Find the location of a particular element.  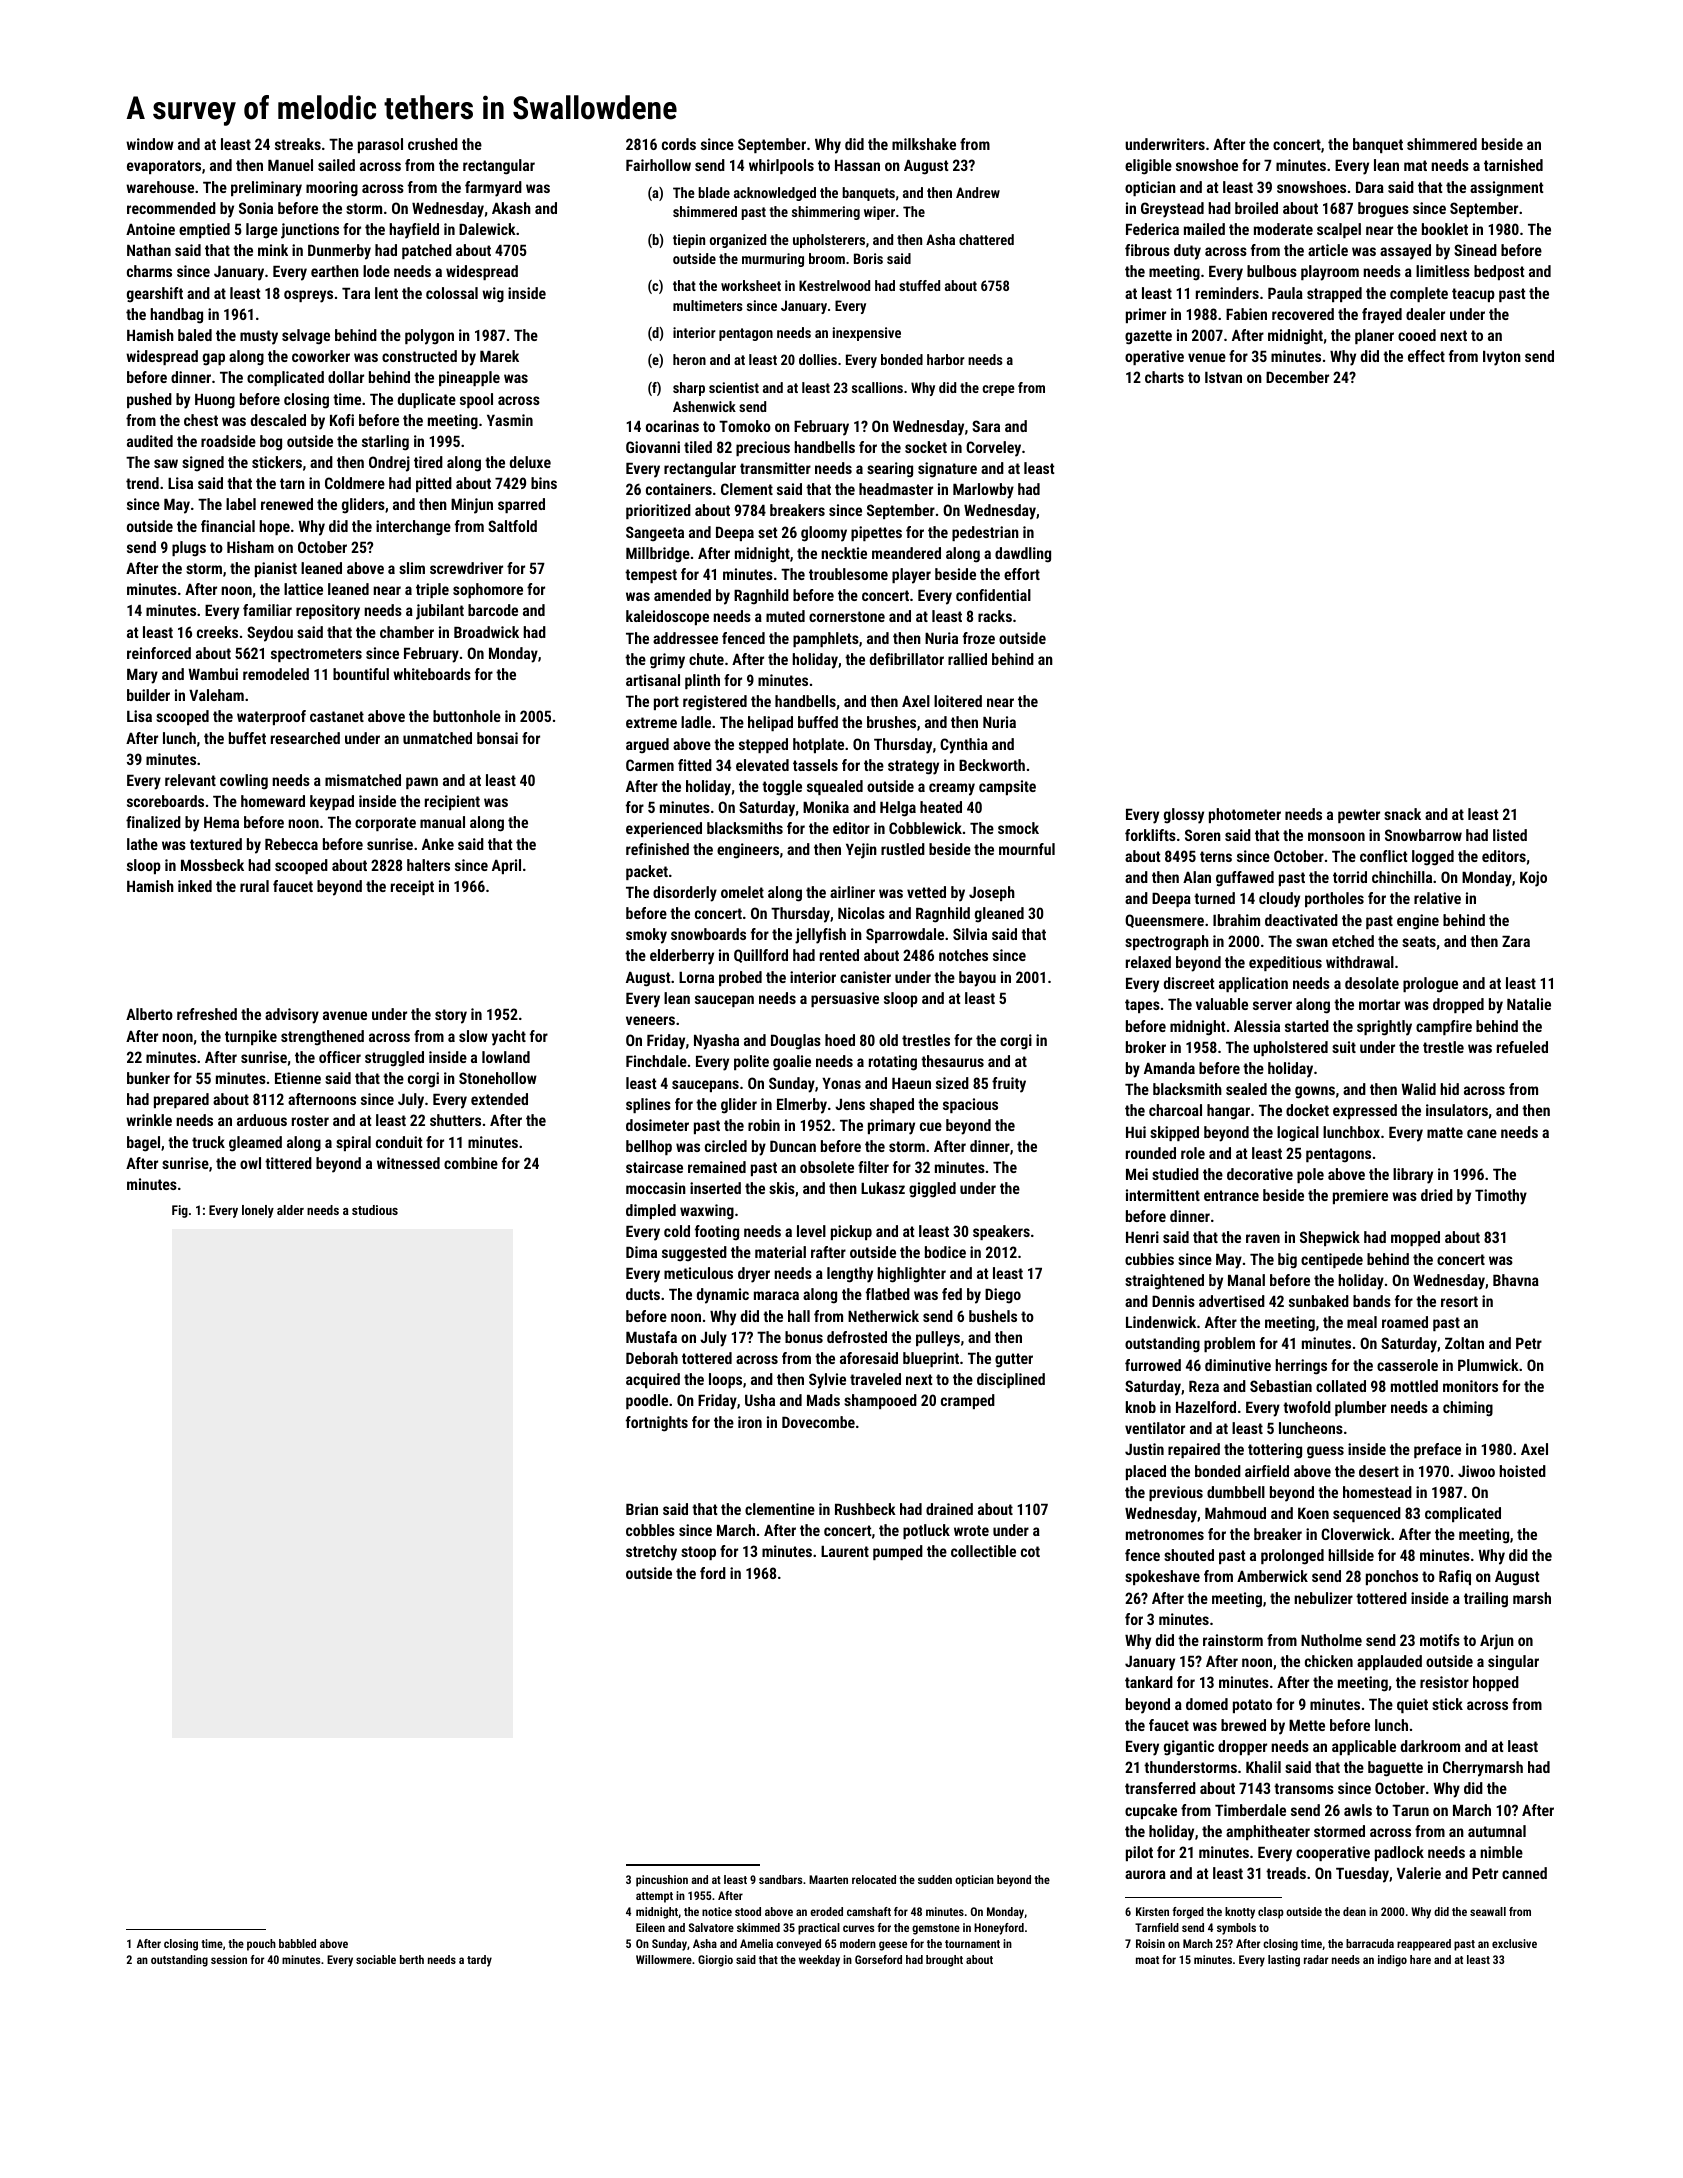

lathe is located at coordinates (142, 844).
